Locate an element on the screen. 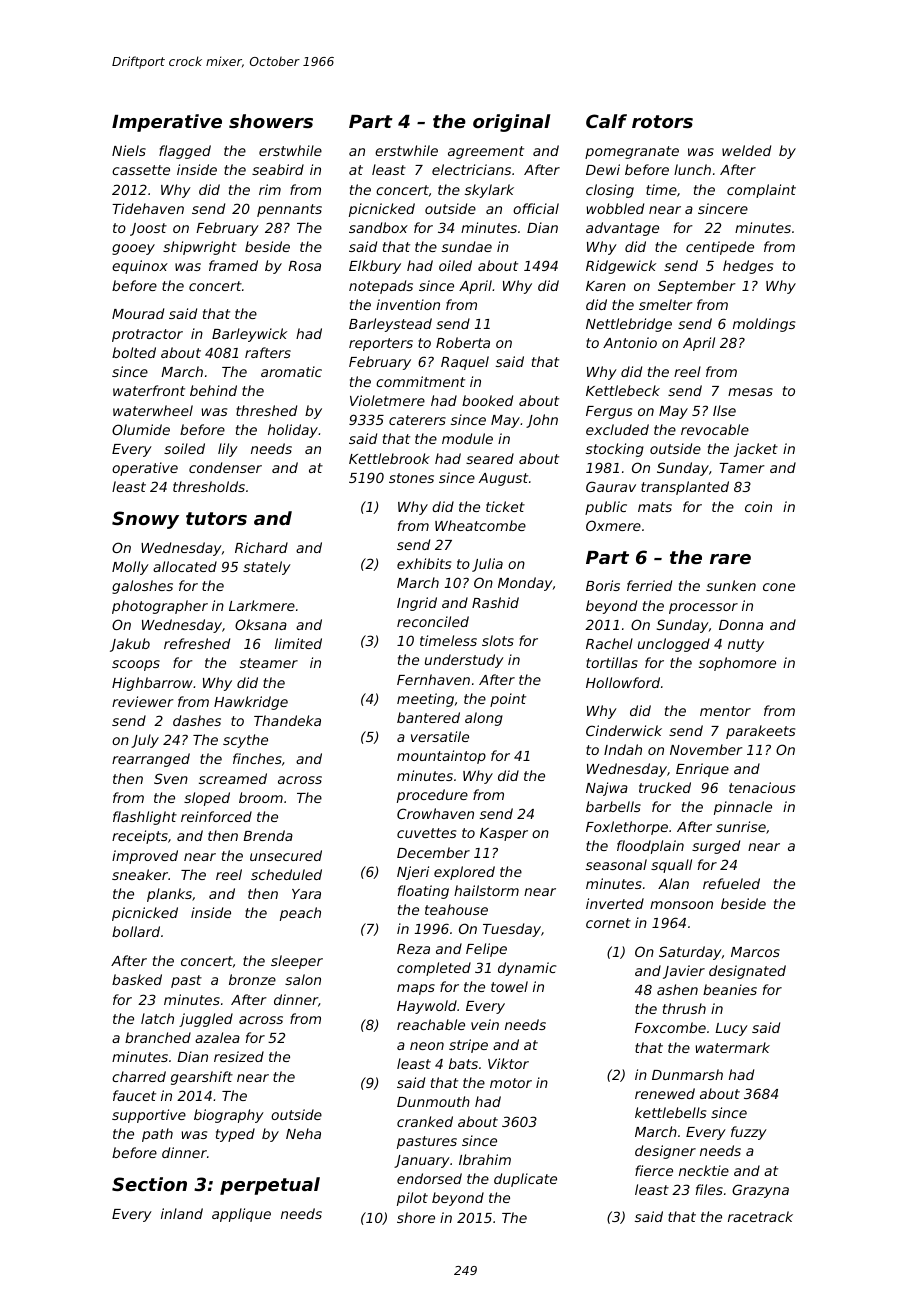 The width and height of the screenshot is (908, 1316). Oksana is located at coordinates (261, 624).
